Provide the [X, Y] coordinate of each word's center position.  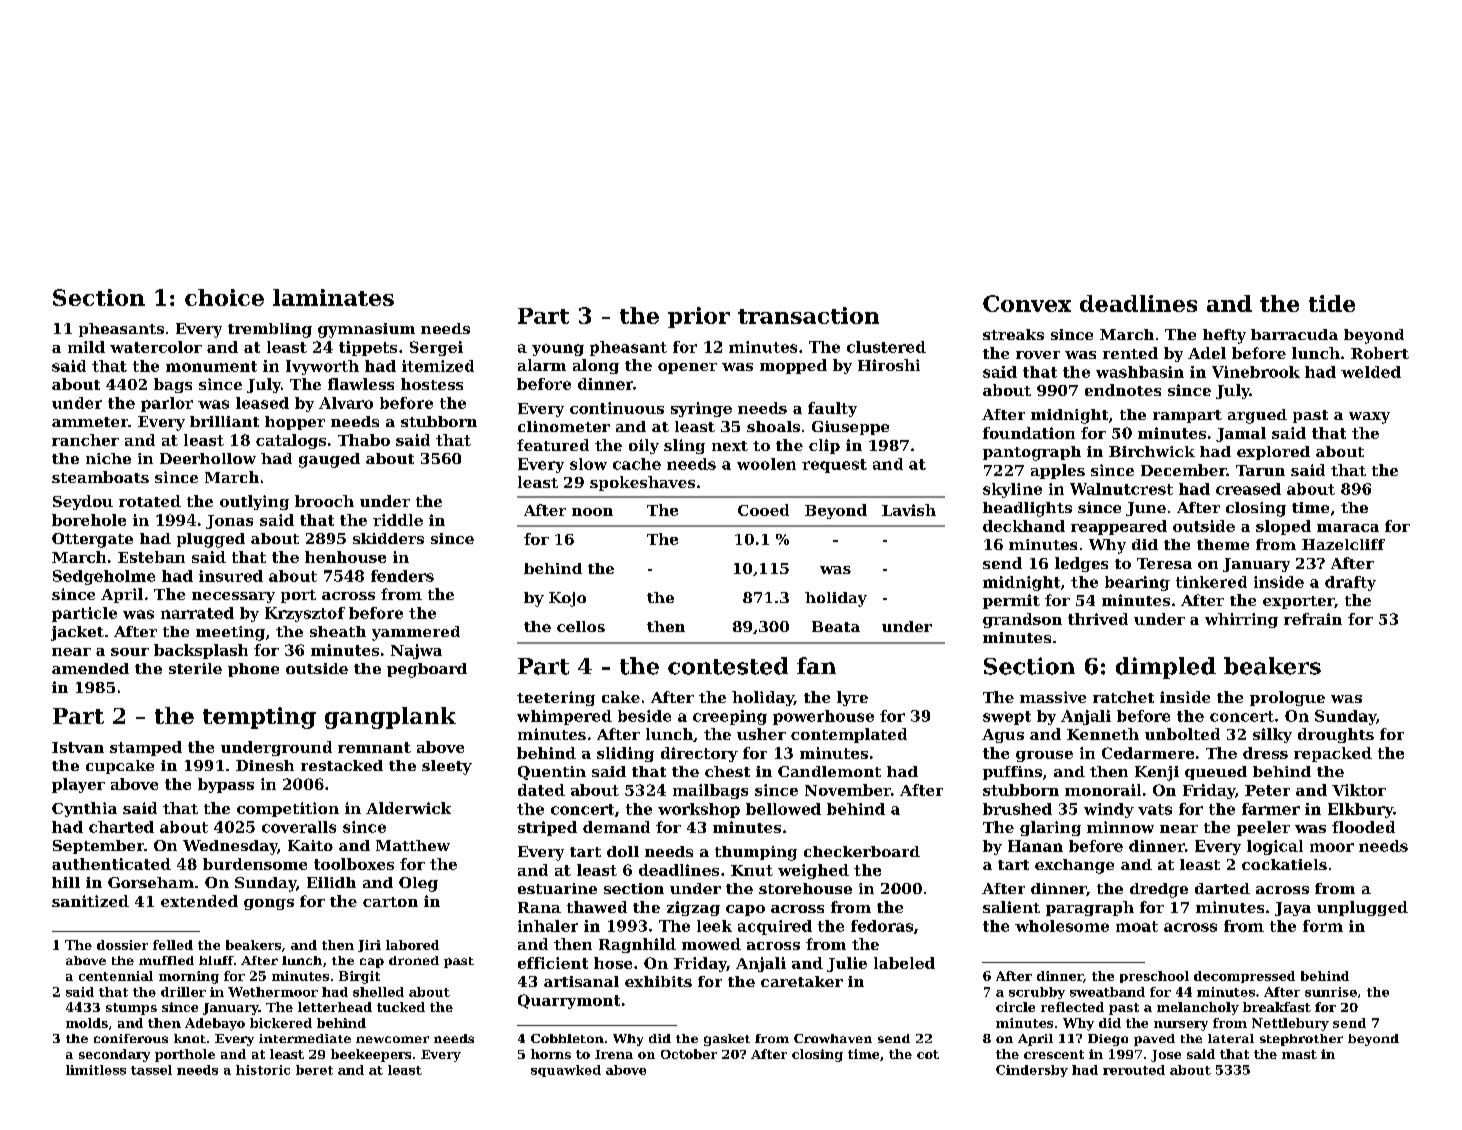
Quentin [552, 773]
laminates [333, 297]
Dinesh [265, 765]
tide [1332, 303]
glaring [1050, 828]
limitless [96, 1070]
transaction [808, 315]
